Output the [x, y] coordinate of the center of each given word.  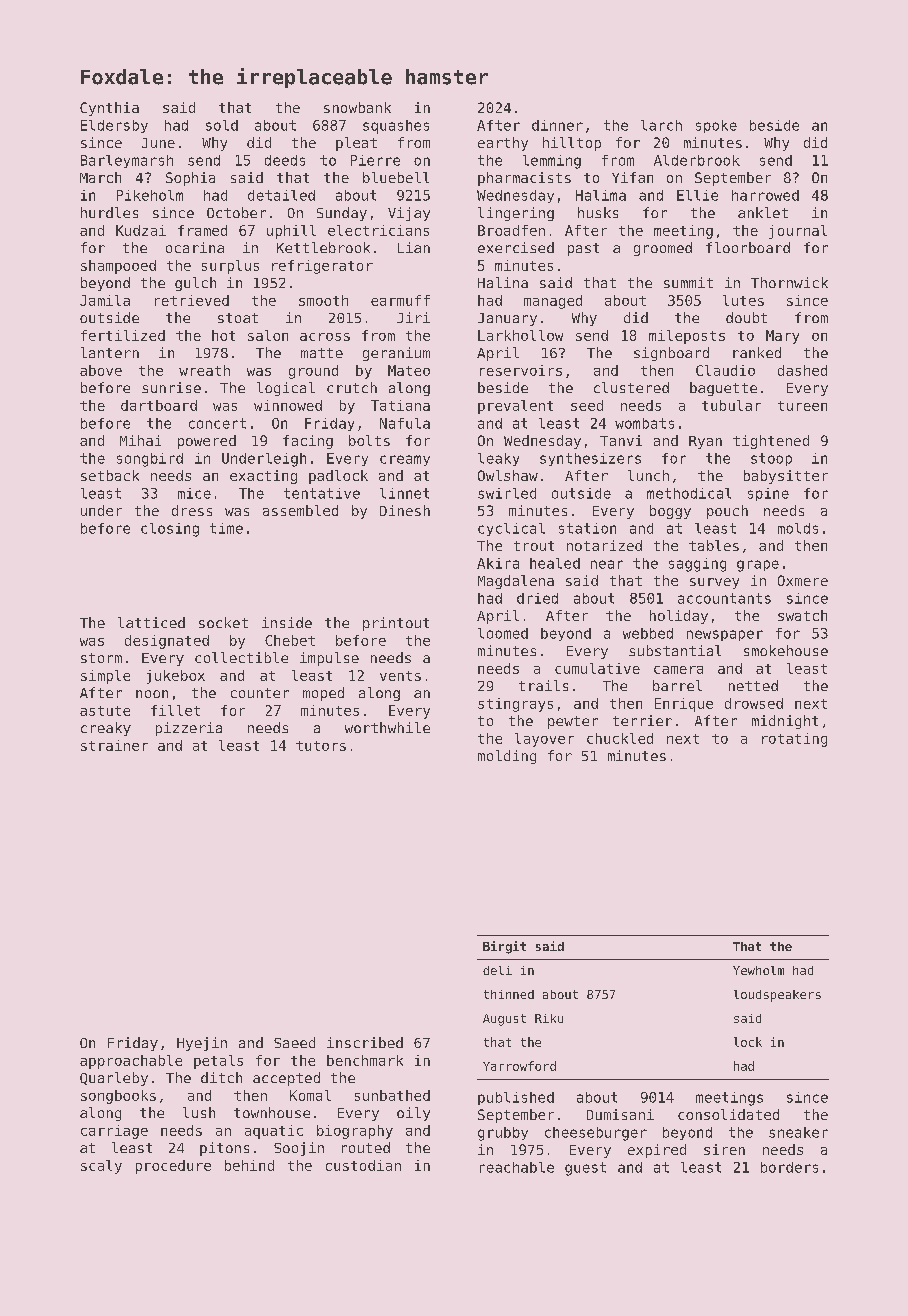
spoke [716, 126]
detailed [281, 195]
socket [223, 622]
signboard [671, 354]
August [504, 1020]
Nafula [405, 423]
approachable [131, 1062]
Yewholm [758, 970]
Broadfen [511, 230]
